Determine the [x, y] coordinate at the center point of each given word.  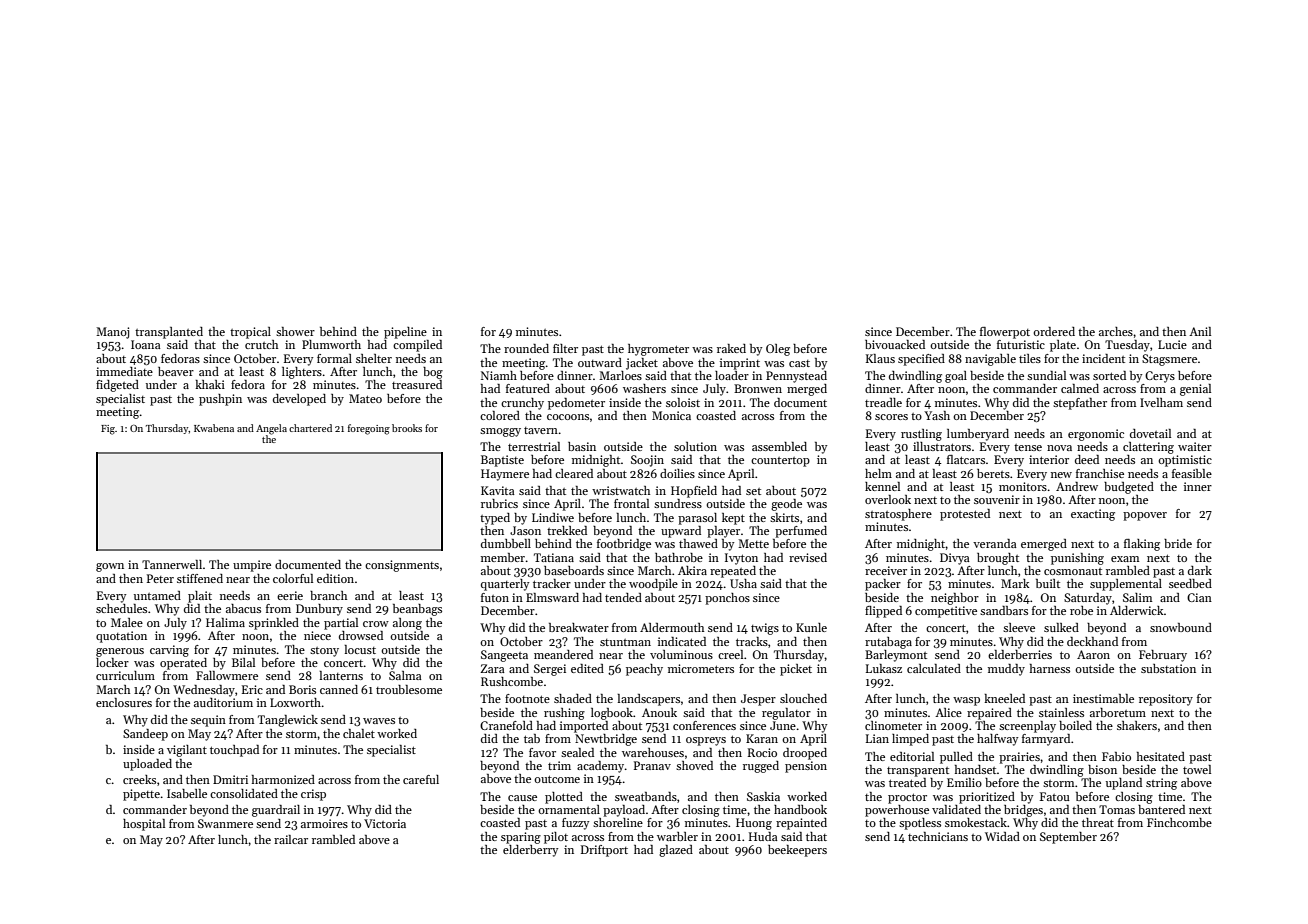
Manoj [112, 333]
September [1068, 838]
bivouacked [895, 344]
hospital [144, 825]
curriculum [125, 675]
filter [565, 348]
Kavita [498, 490]
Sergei [550, 670]
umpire [252, 566]
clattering [1148, 448]
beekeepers [797, 851]
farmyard [1046, 740]
